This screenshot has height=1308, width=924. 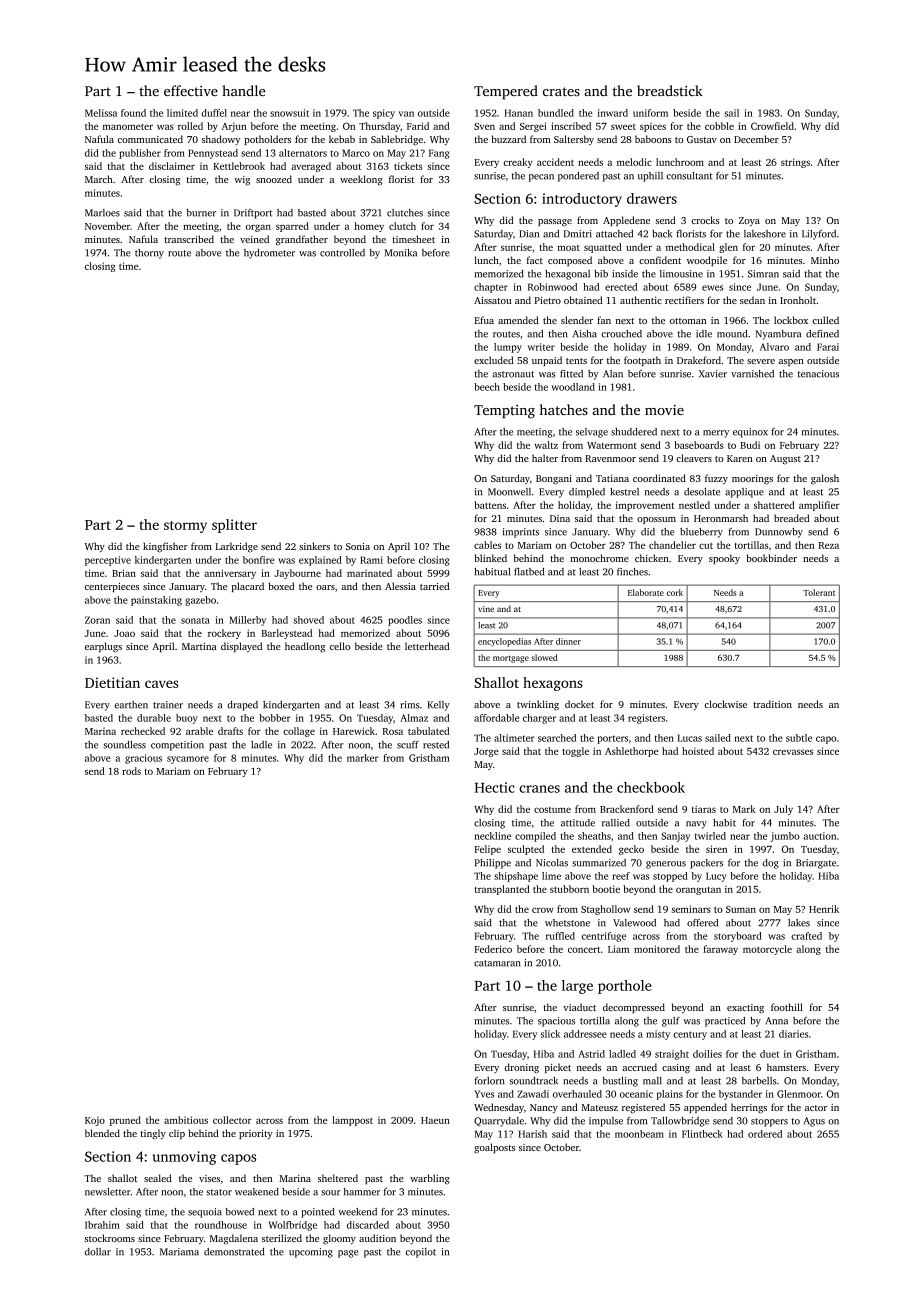 I want to click on breadstick, so click(x=670, y=90).
